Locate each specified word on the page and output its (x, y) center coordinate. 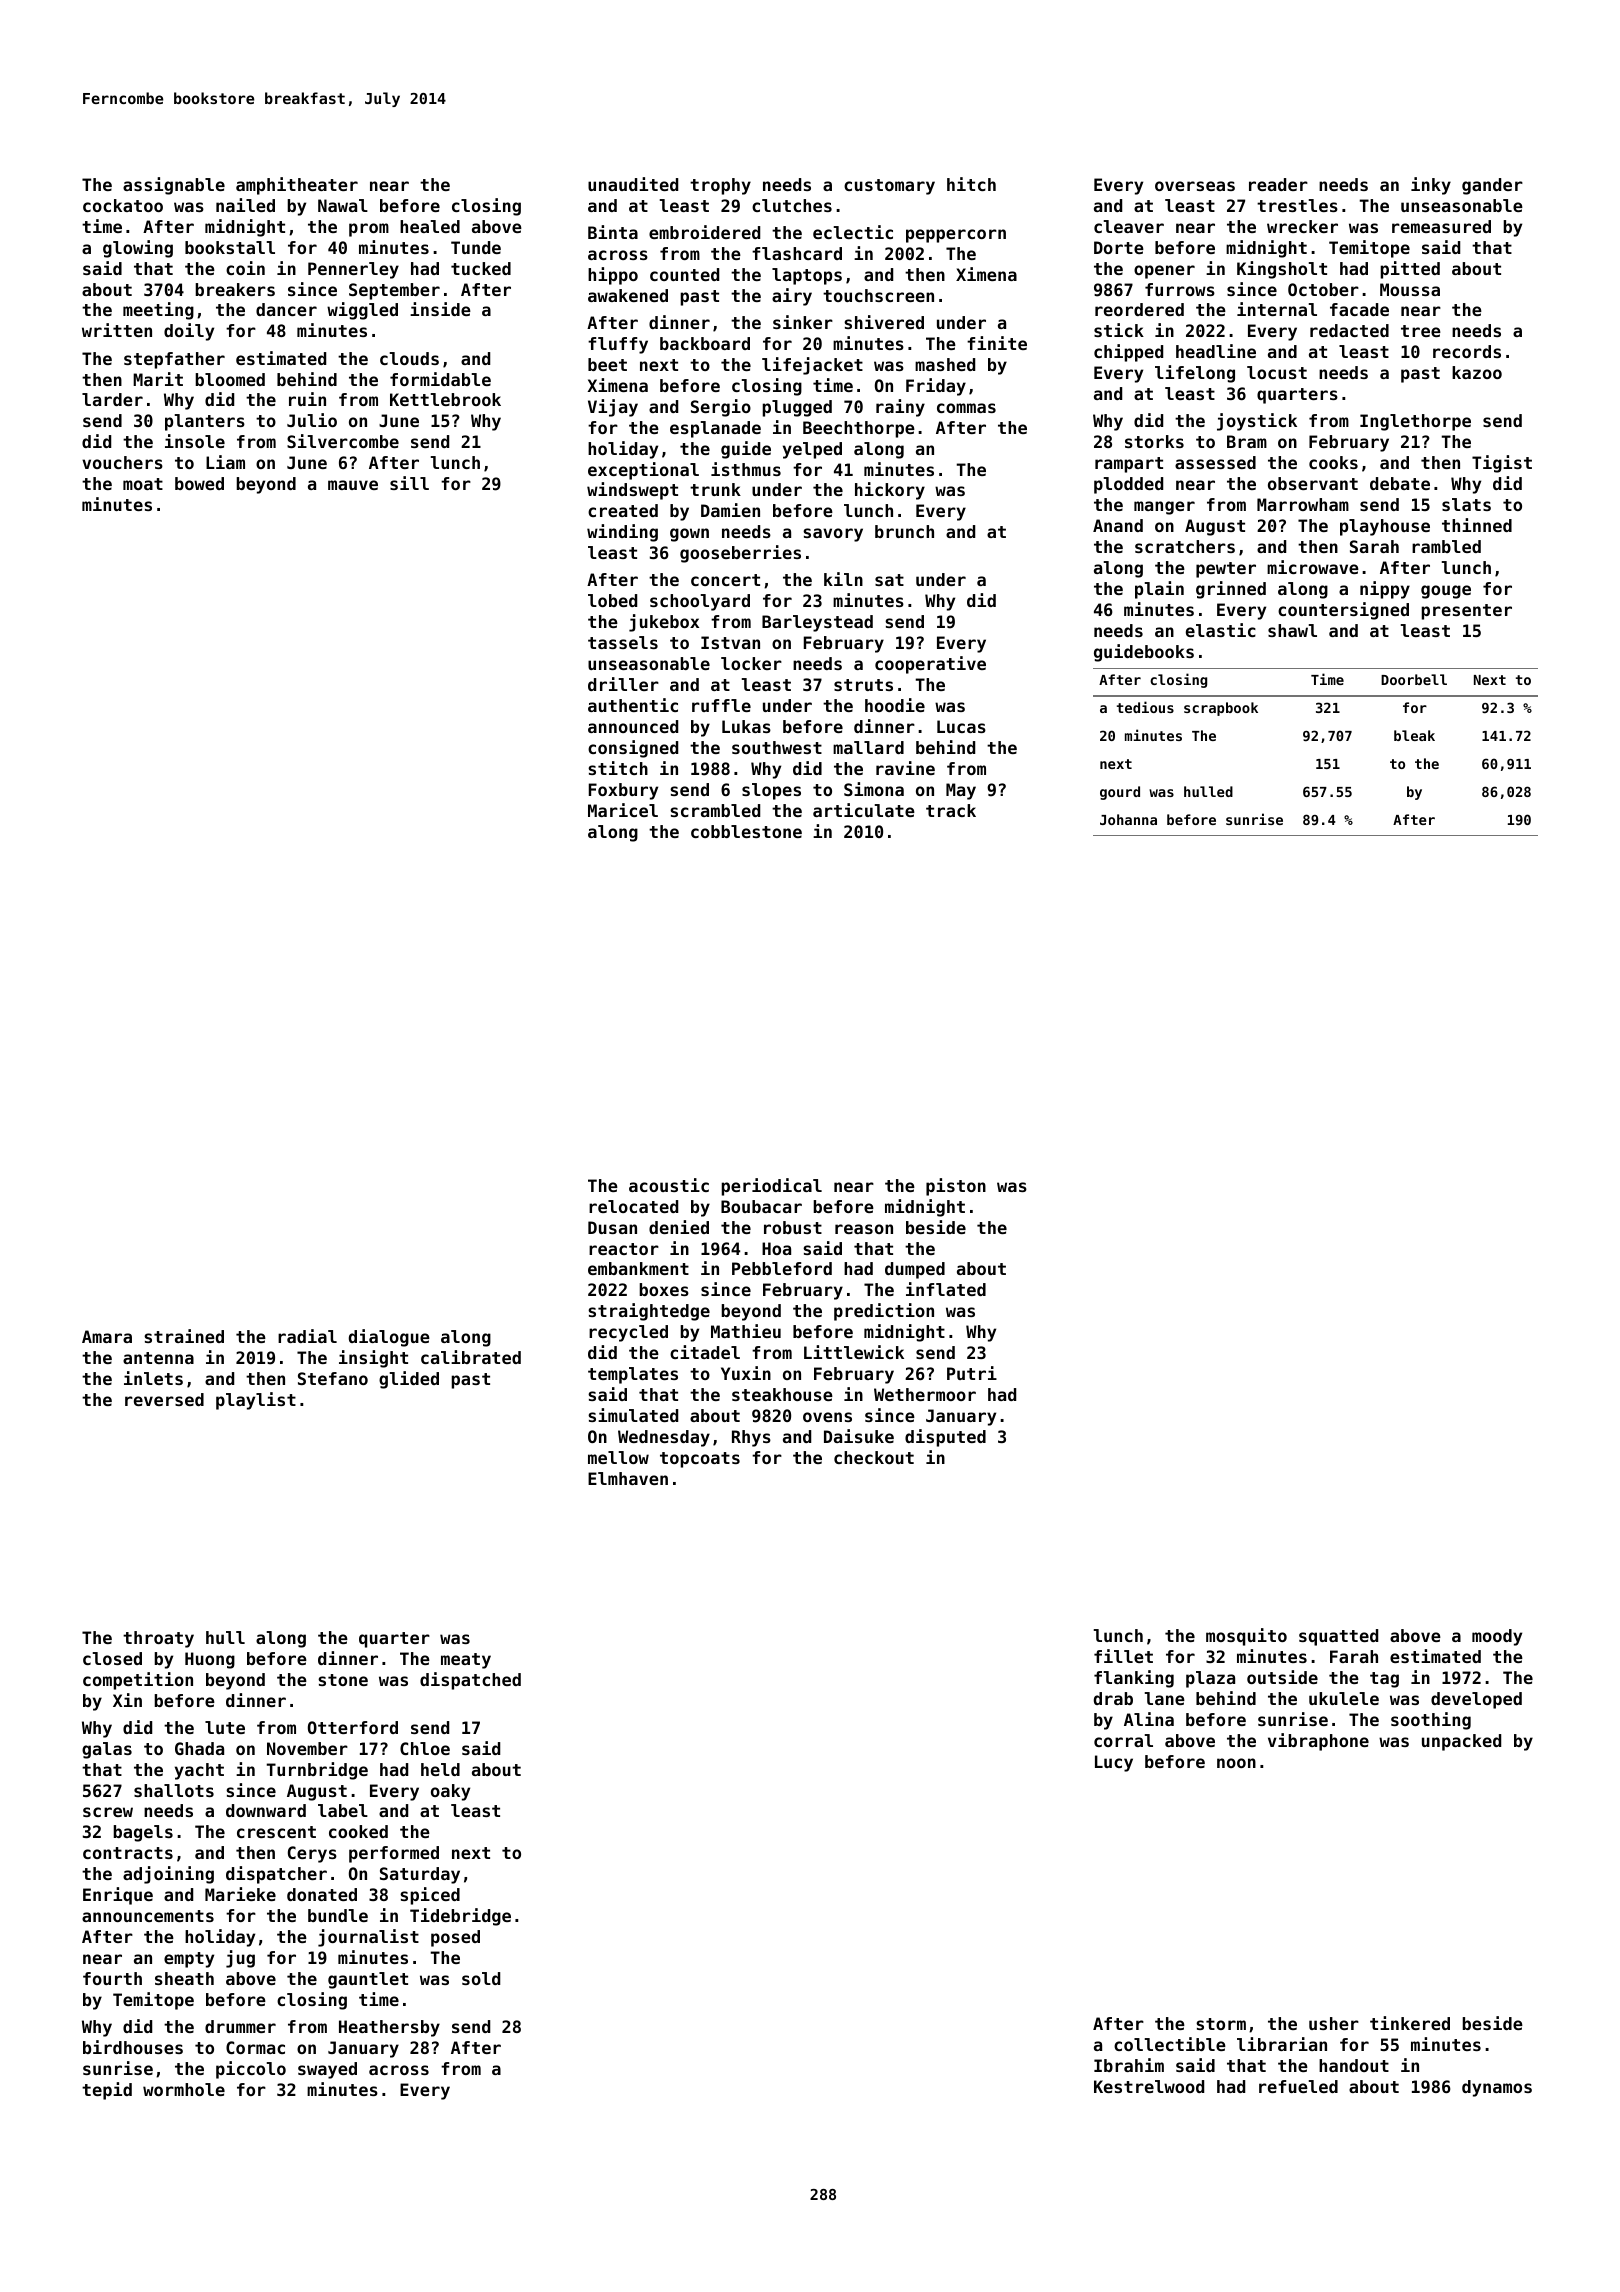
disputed (945, 1438)
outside (1282, 1677)
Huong (210, 1660)
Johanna (1128, 819)
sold (481, 1978)
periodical (771, 1187)
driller (623, 684)
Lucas (961, 726)
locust (1277, 372)
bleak (1414, 735)
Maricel (623, 810)
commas (966, 408)
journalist (368, 1938)
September (394, 291)
